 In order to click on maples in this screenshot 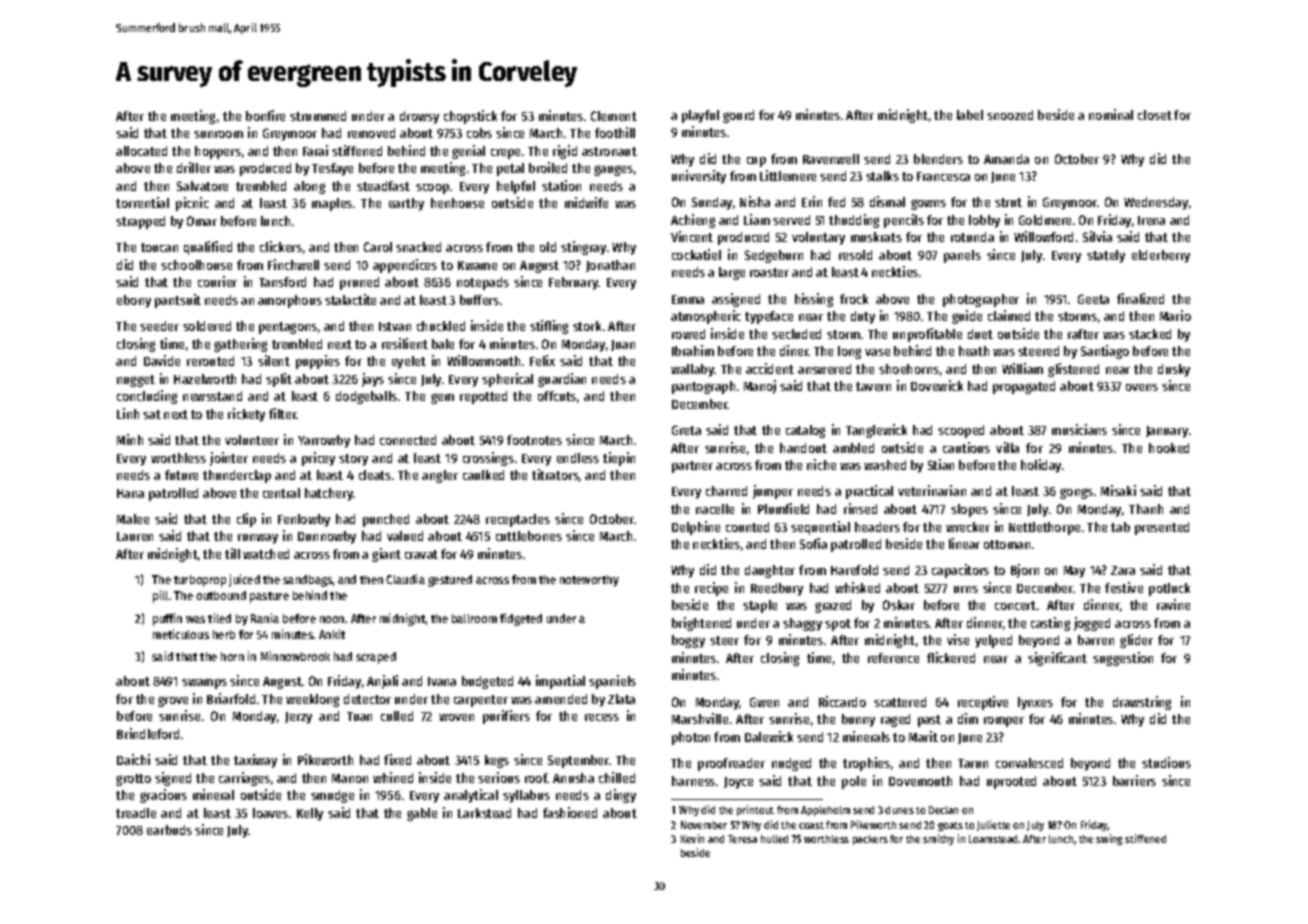, I will do `click(332, 204)`.
